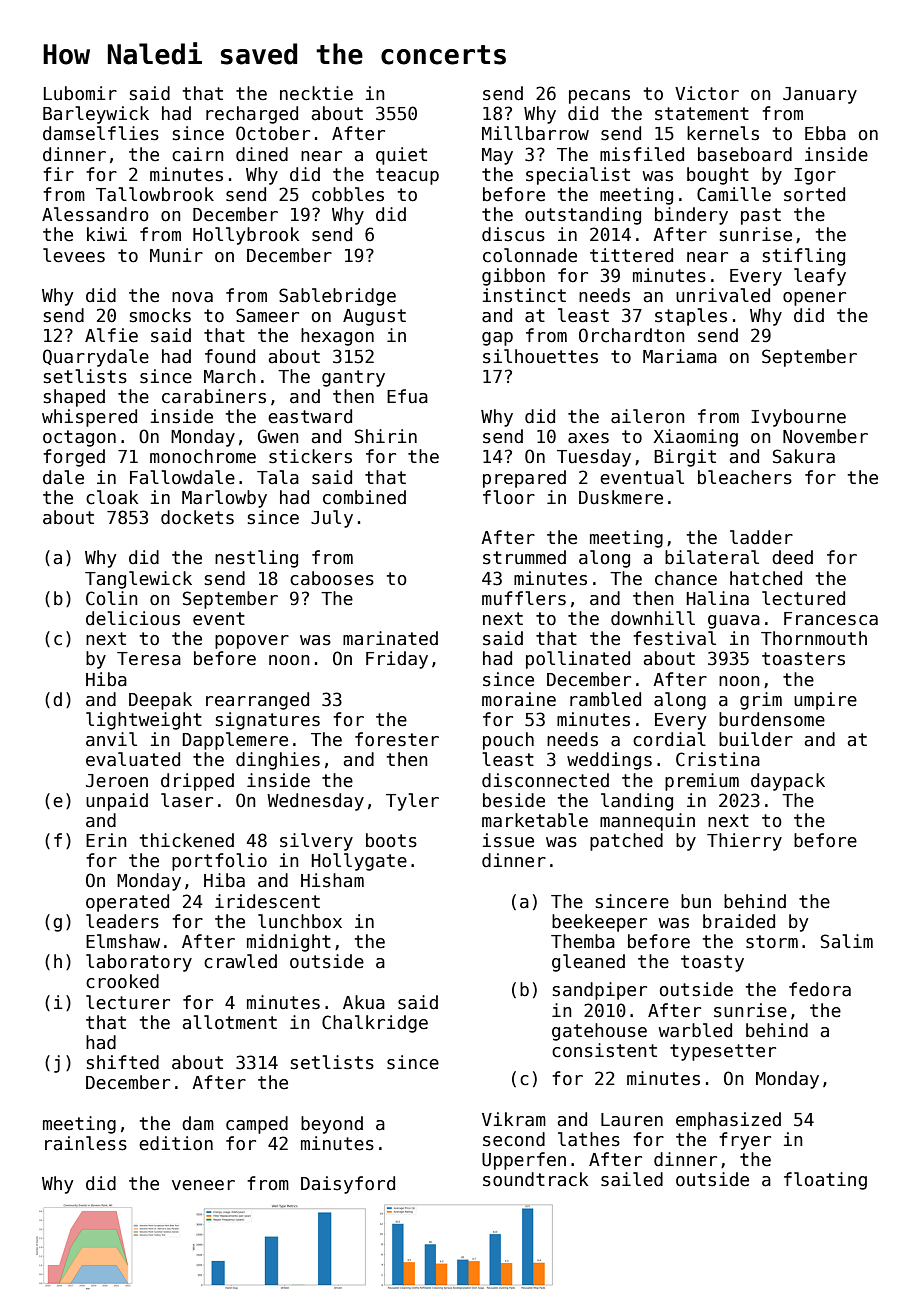  What do you see at coordinates (316, 93) in the document?
I see `necktie` at bounding box center [316, 93].
